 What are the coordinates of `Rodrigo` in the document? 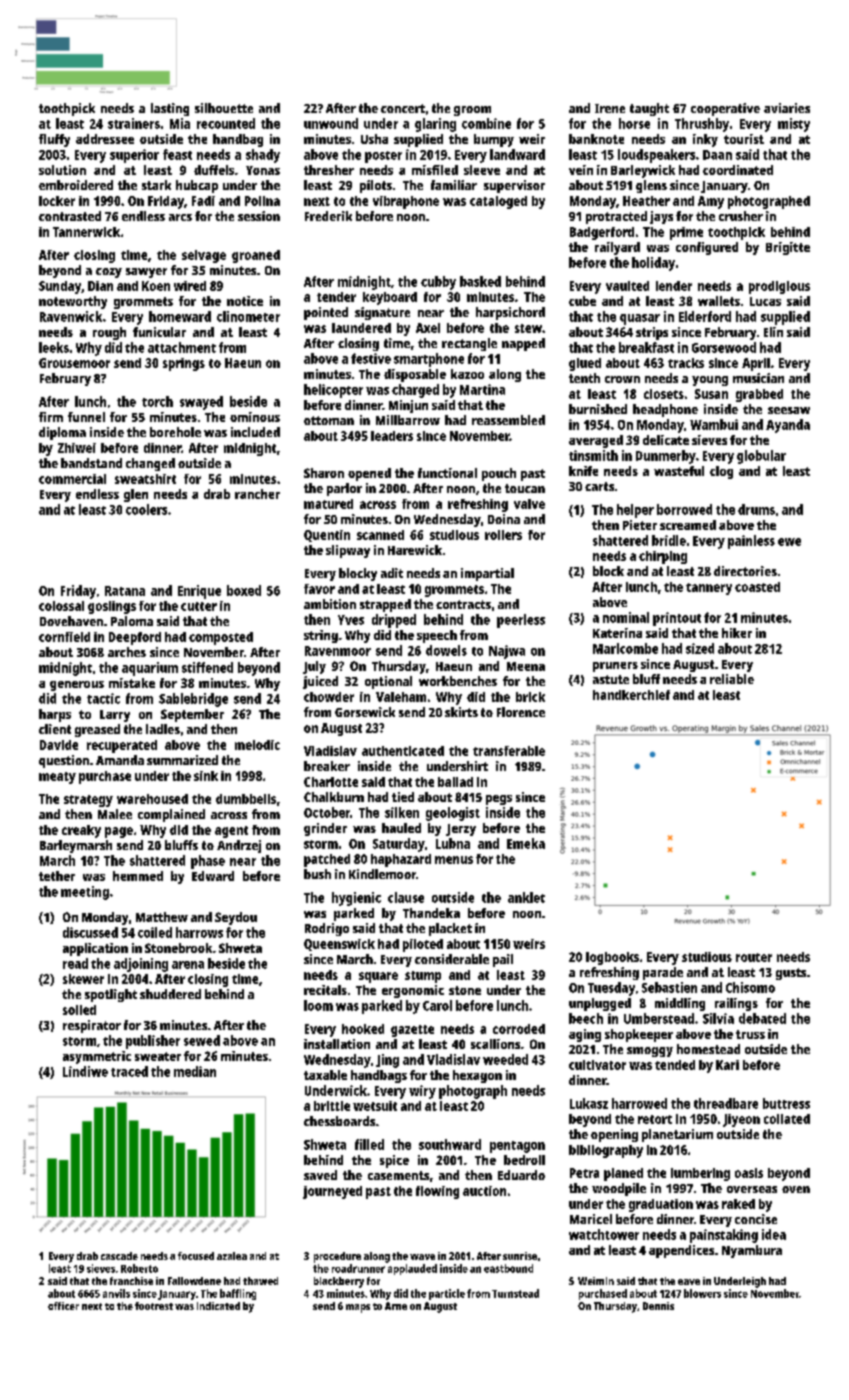 It's located at (327, 929).
